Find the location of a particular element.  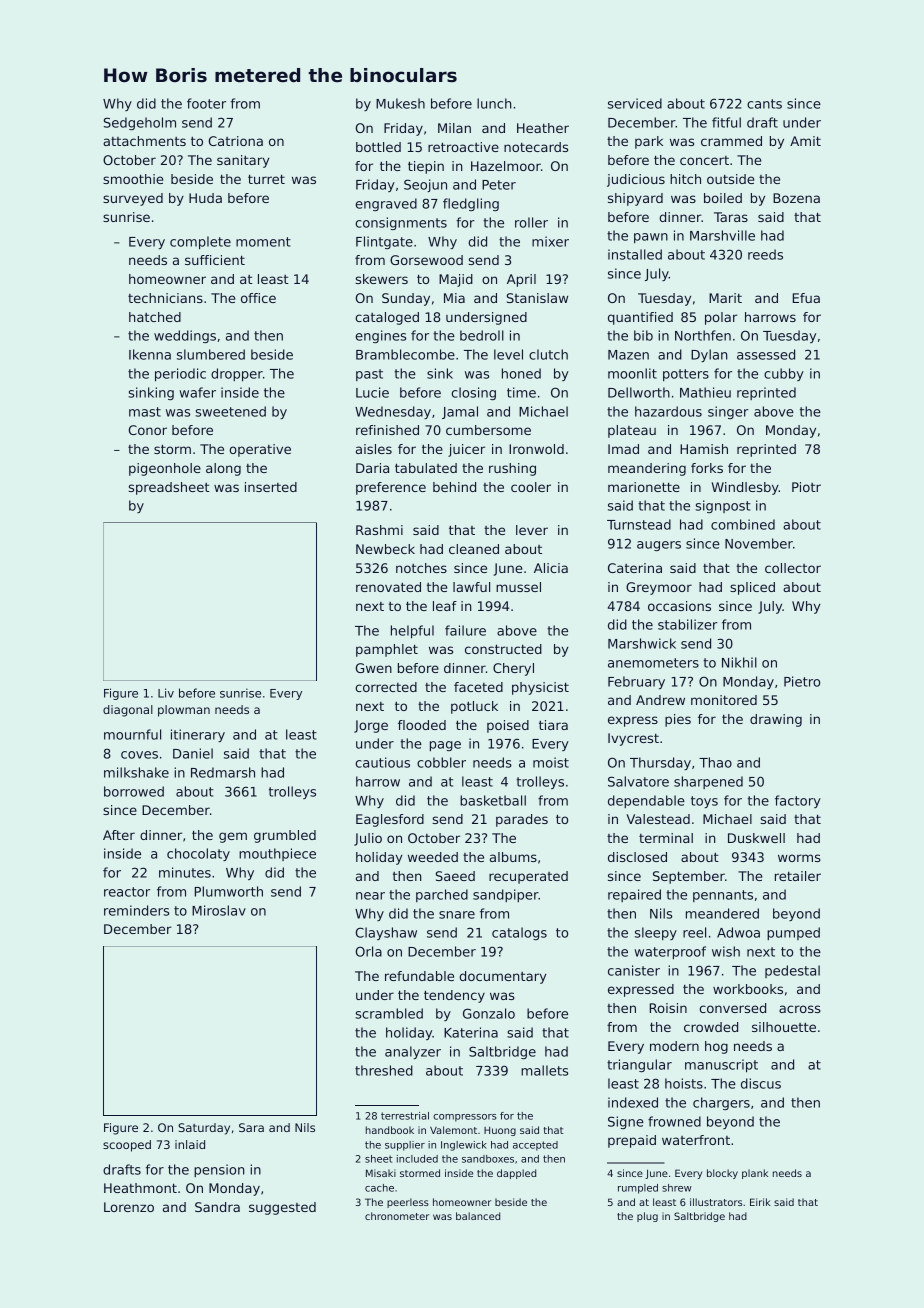

judicious is located at coordinates (636, 180).
